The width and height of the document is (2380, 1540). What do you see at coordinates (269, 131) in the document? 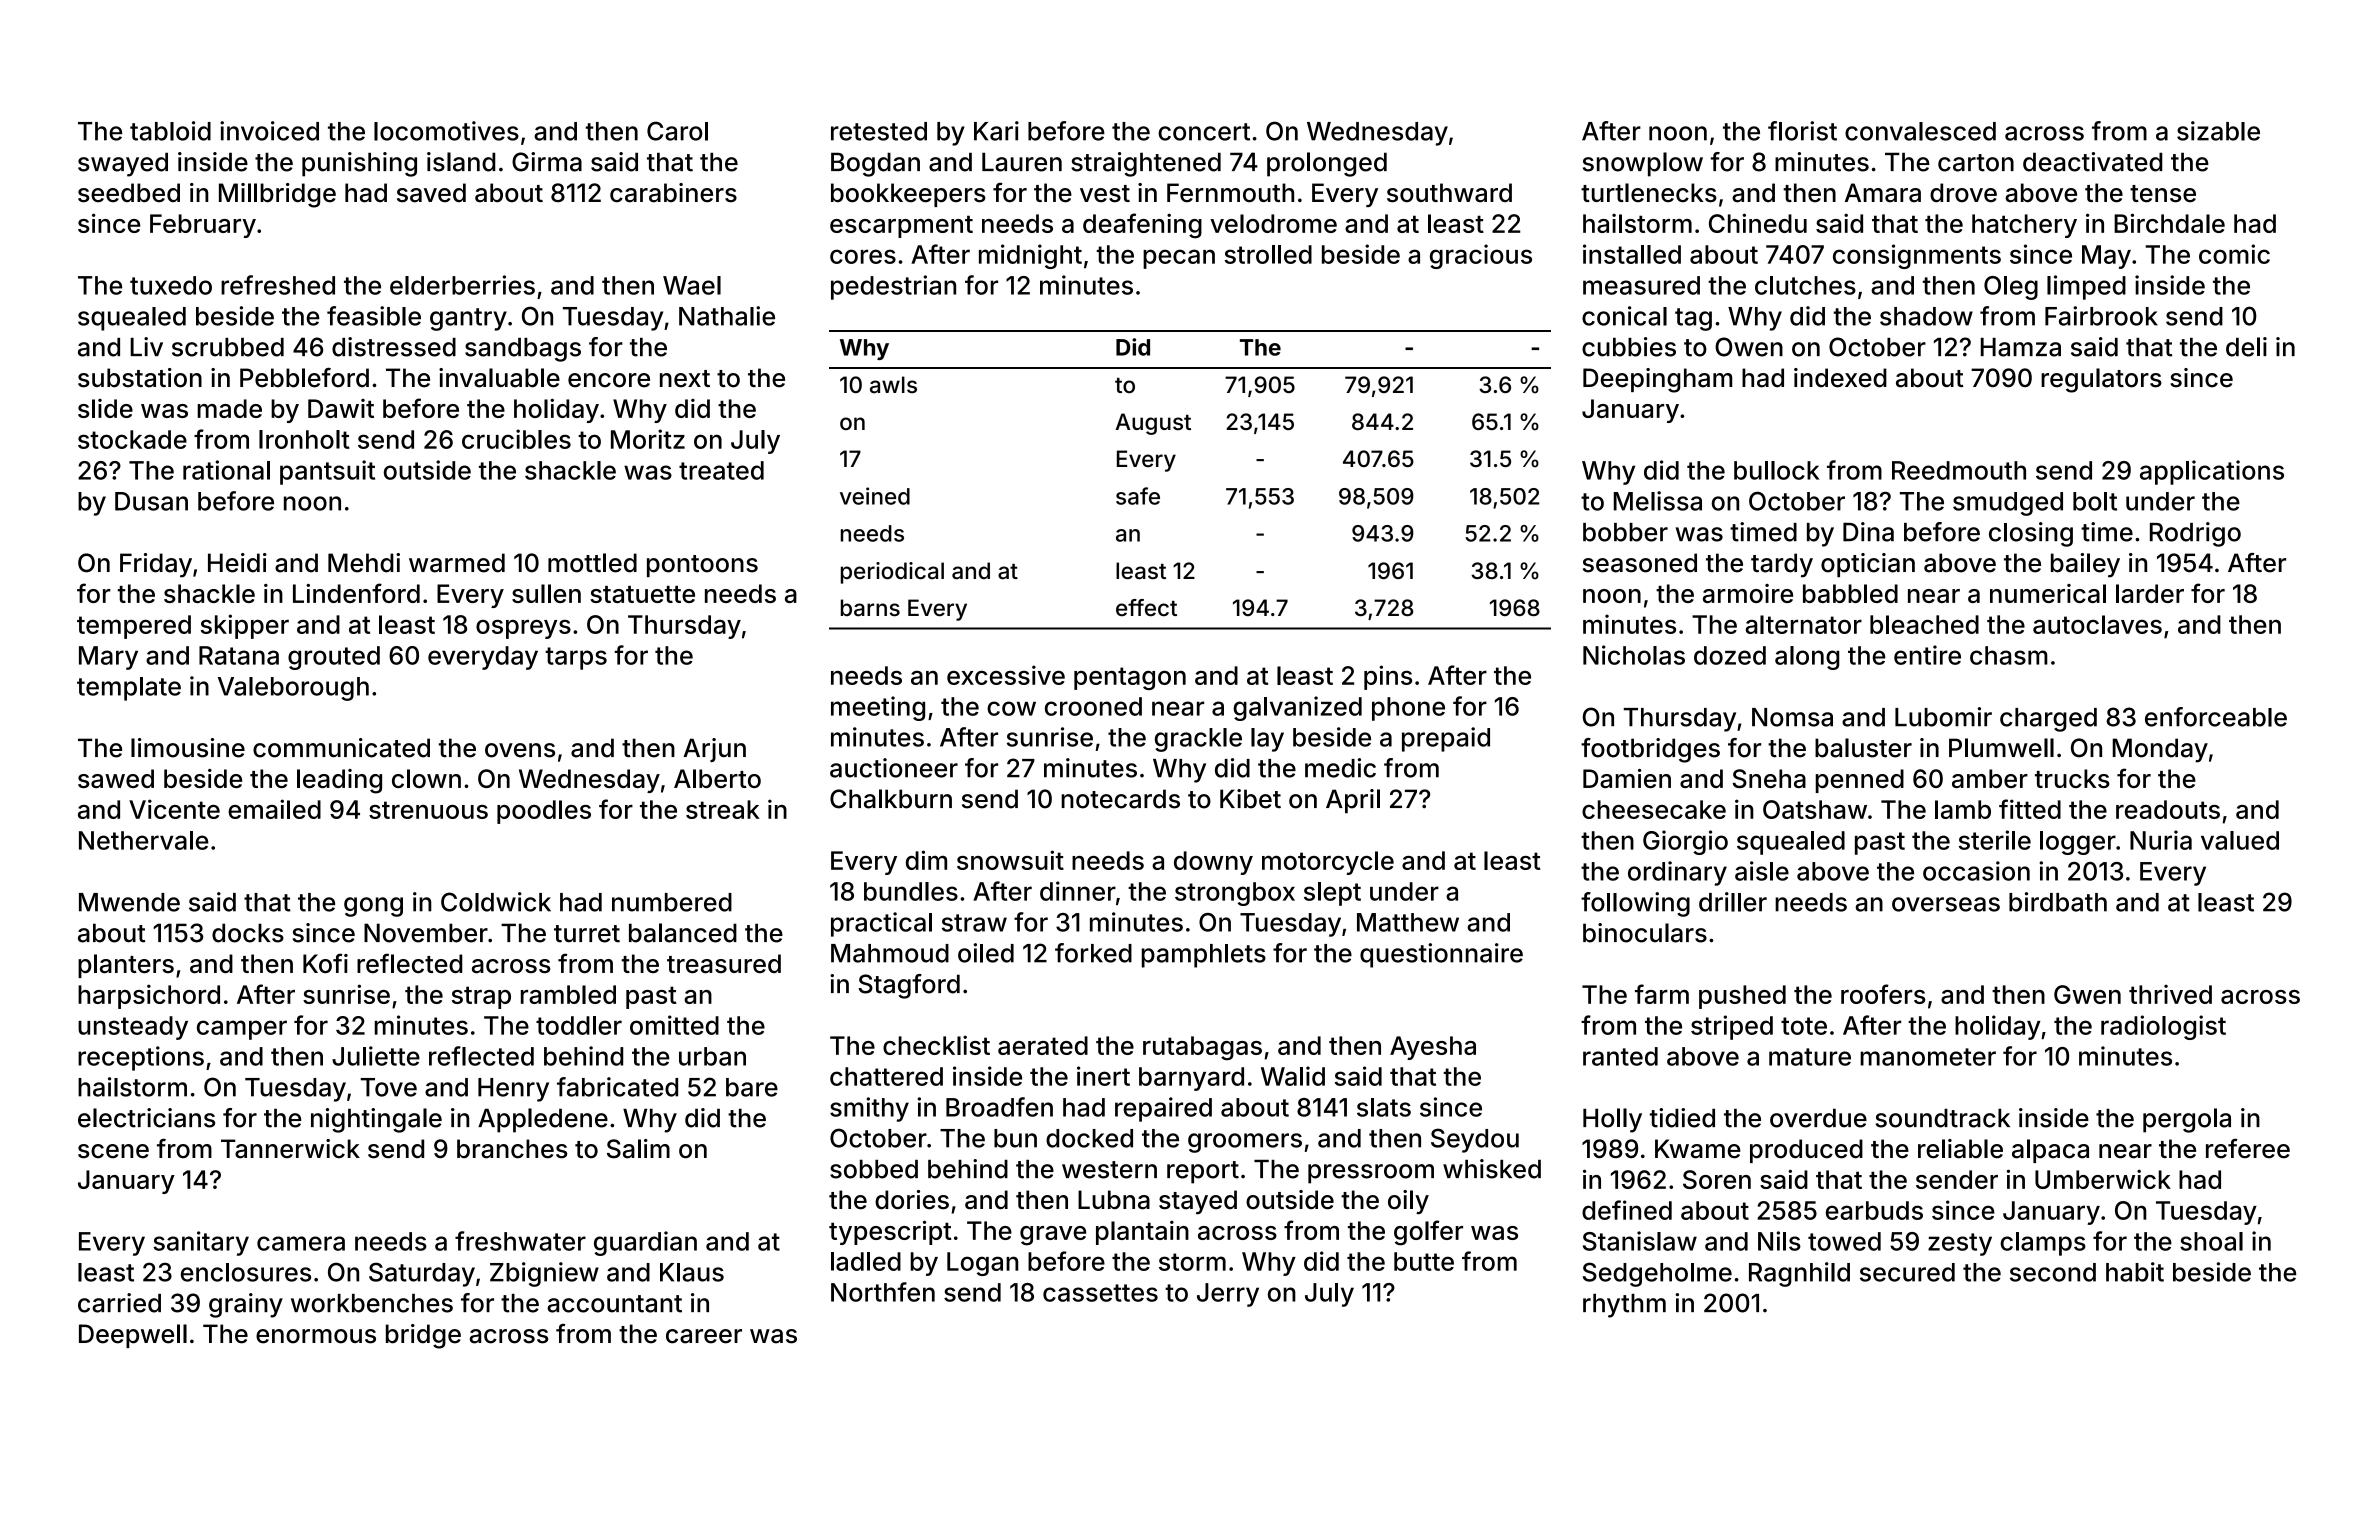
I see `invoiced` at bounding box center [269, 131].
